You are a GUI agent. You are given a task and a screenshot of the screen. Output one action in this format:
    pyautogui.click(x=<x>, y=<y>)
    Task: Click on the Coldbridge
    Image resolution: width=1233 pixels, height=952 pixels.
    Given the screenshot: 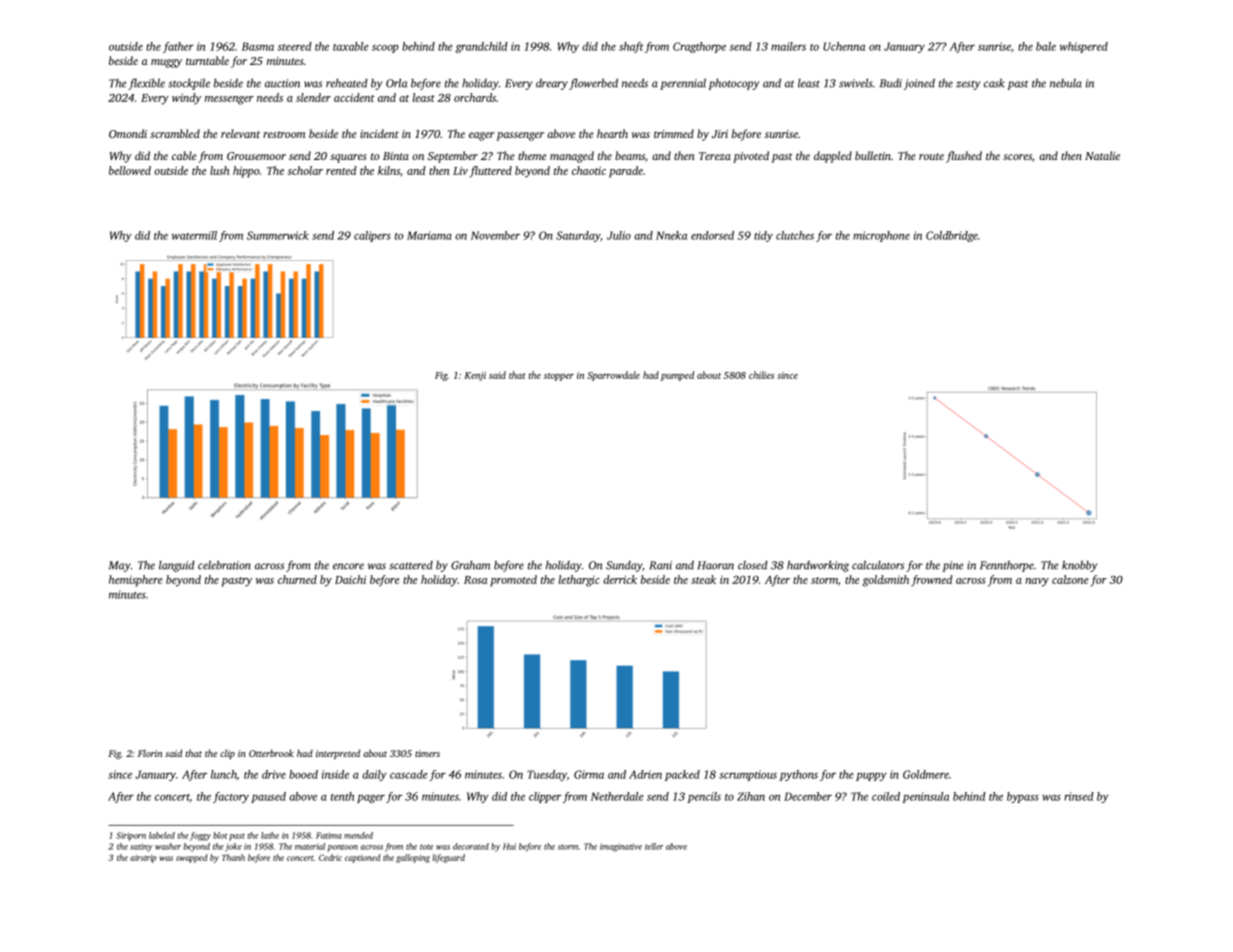 What is the action you would take?
    pyautogui.click(x=952, y=236)
